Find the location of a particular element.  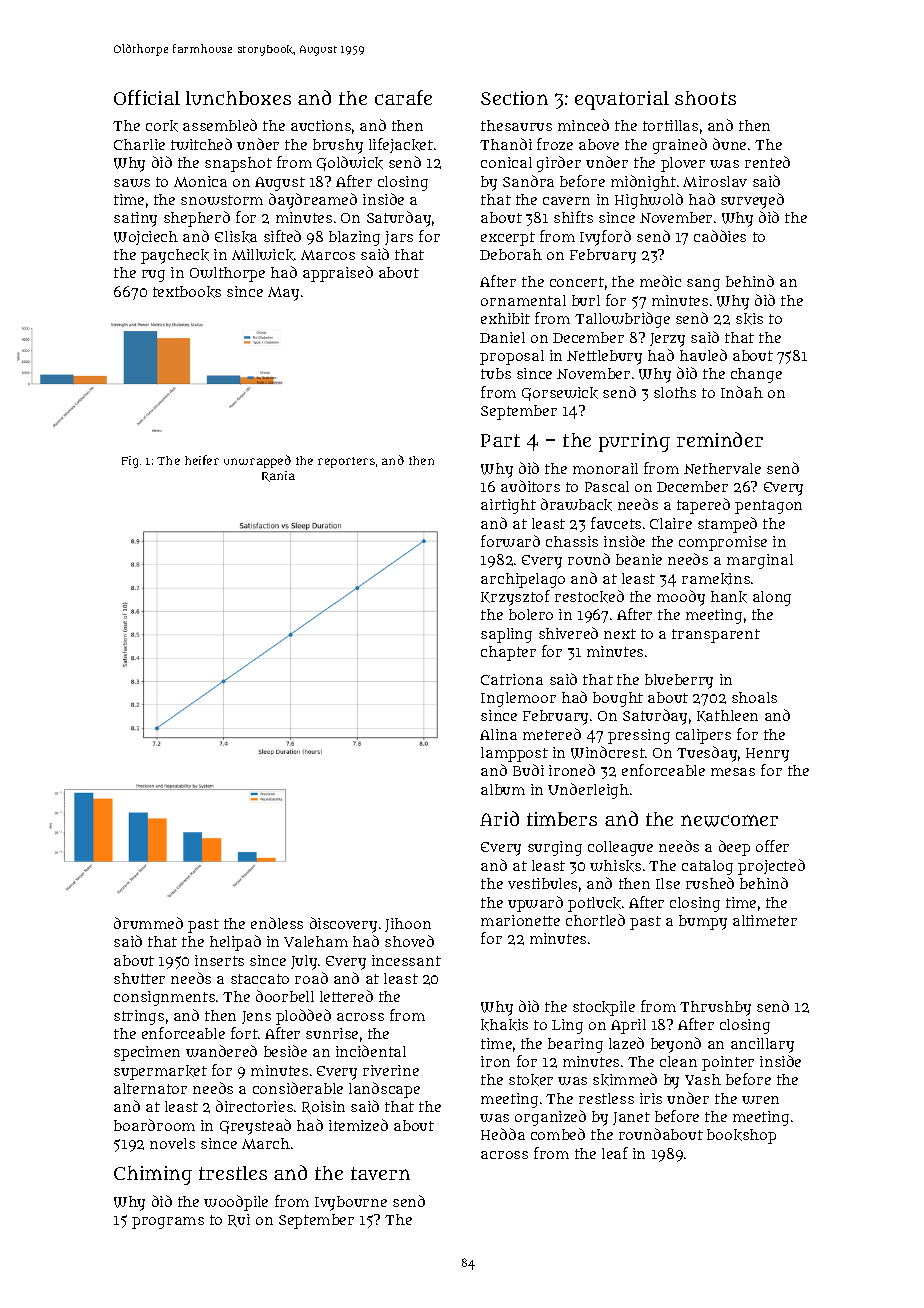

grained is located at coordinates (680, 146).
